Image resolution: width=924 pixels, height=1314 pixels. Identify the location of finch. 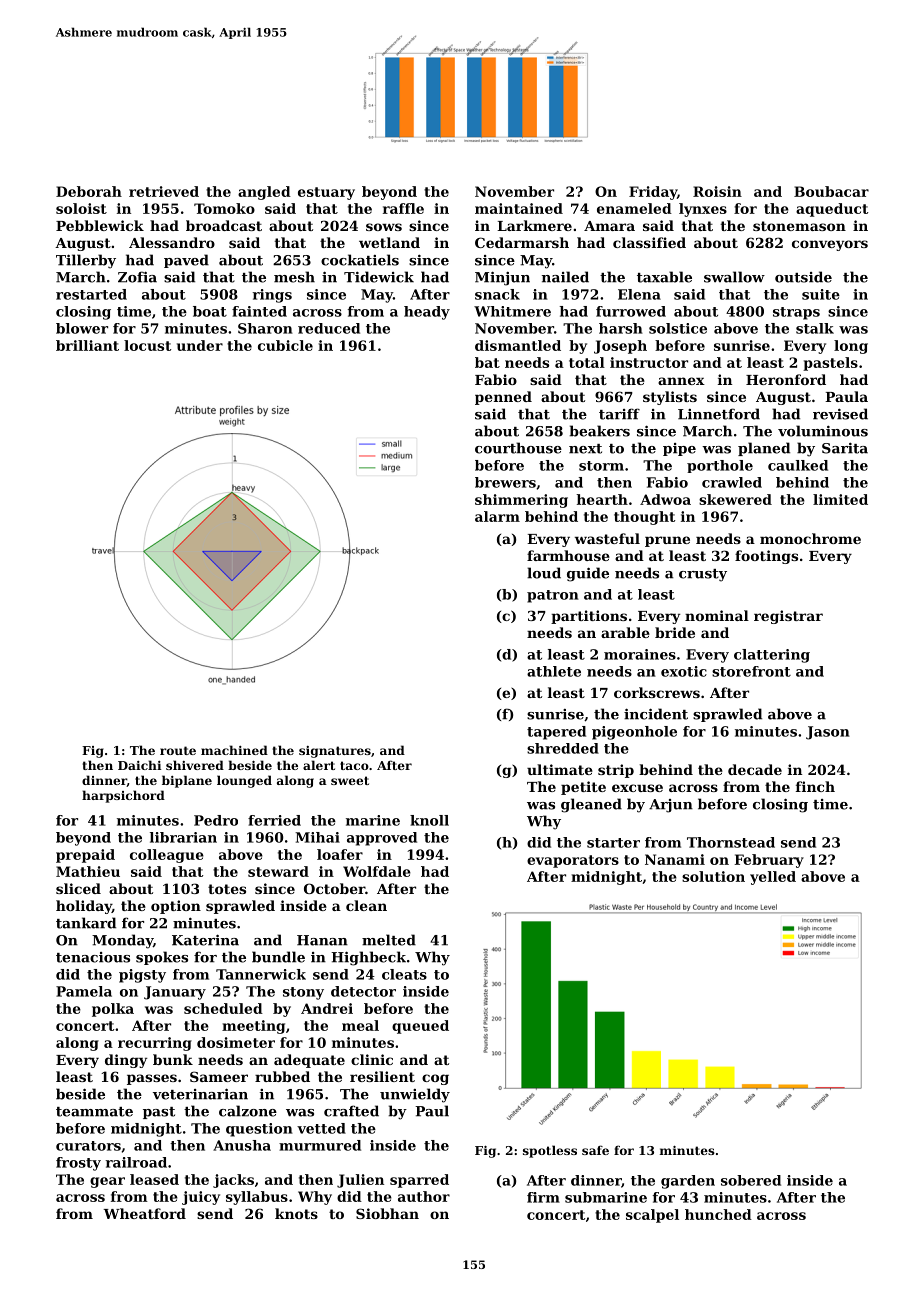
(815, 786).
